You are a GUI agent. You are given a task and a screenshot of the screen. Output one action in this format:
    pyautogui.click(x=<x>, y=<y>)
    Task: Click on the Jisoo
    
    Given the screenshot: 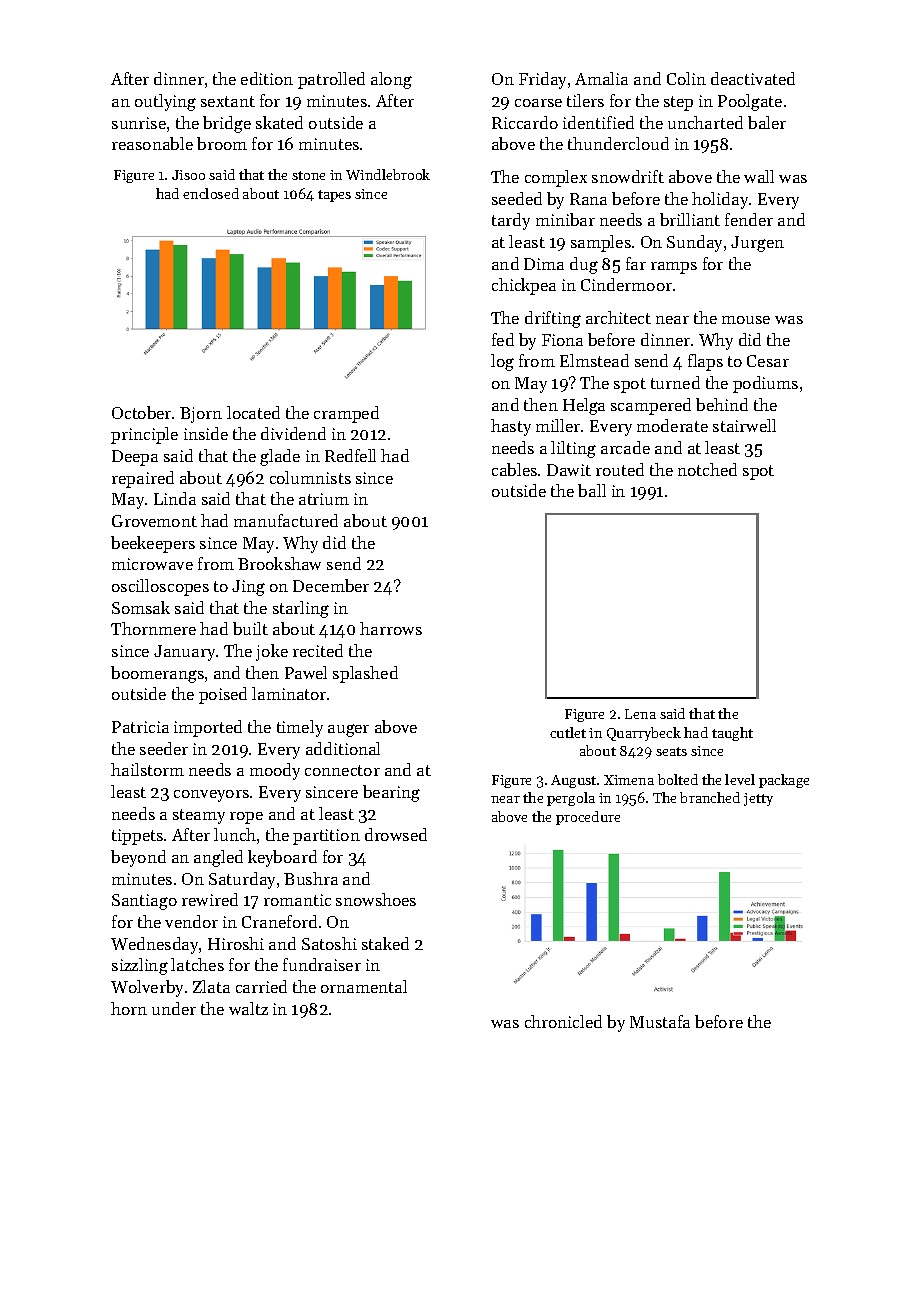 What is the action you would take?
    pyautogui.click(x=188, y=175)
